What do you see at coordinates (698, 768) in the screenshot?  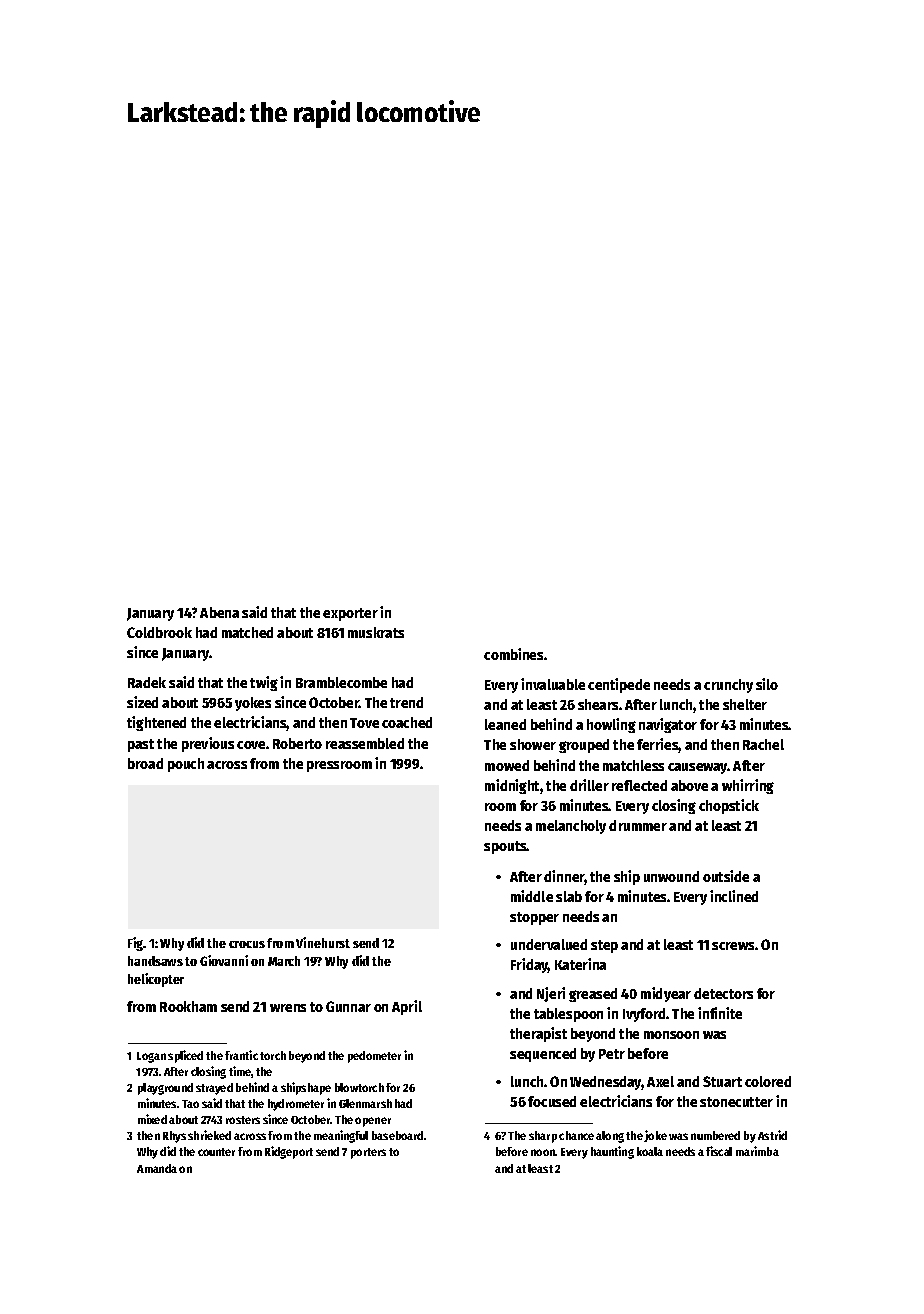 I see `causeway` at bounding box center [698, 768].
